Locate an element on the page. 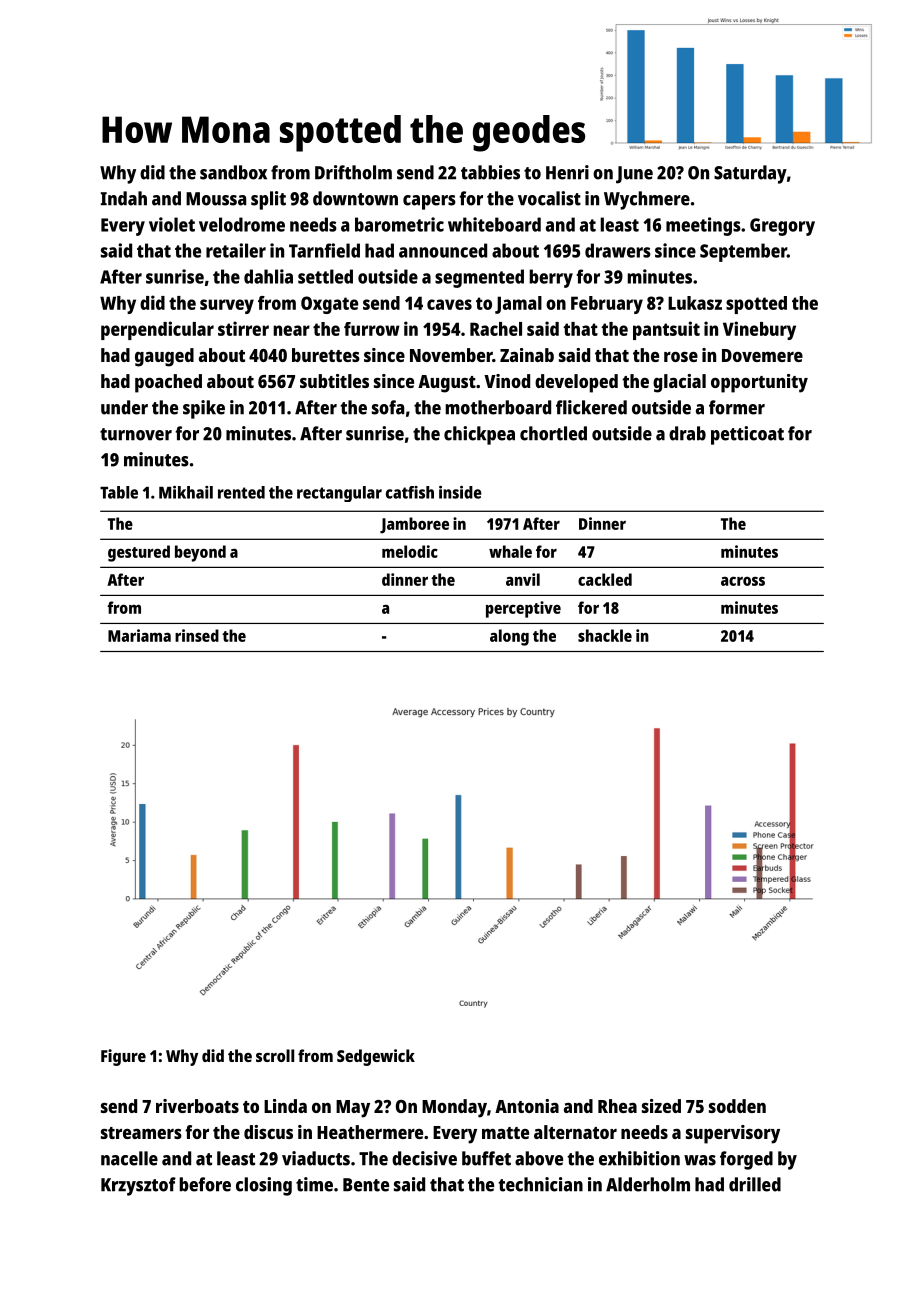 This page has height=1308, width=924. along is located at coordinates (509, 637).
